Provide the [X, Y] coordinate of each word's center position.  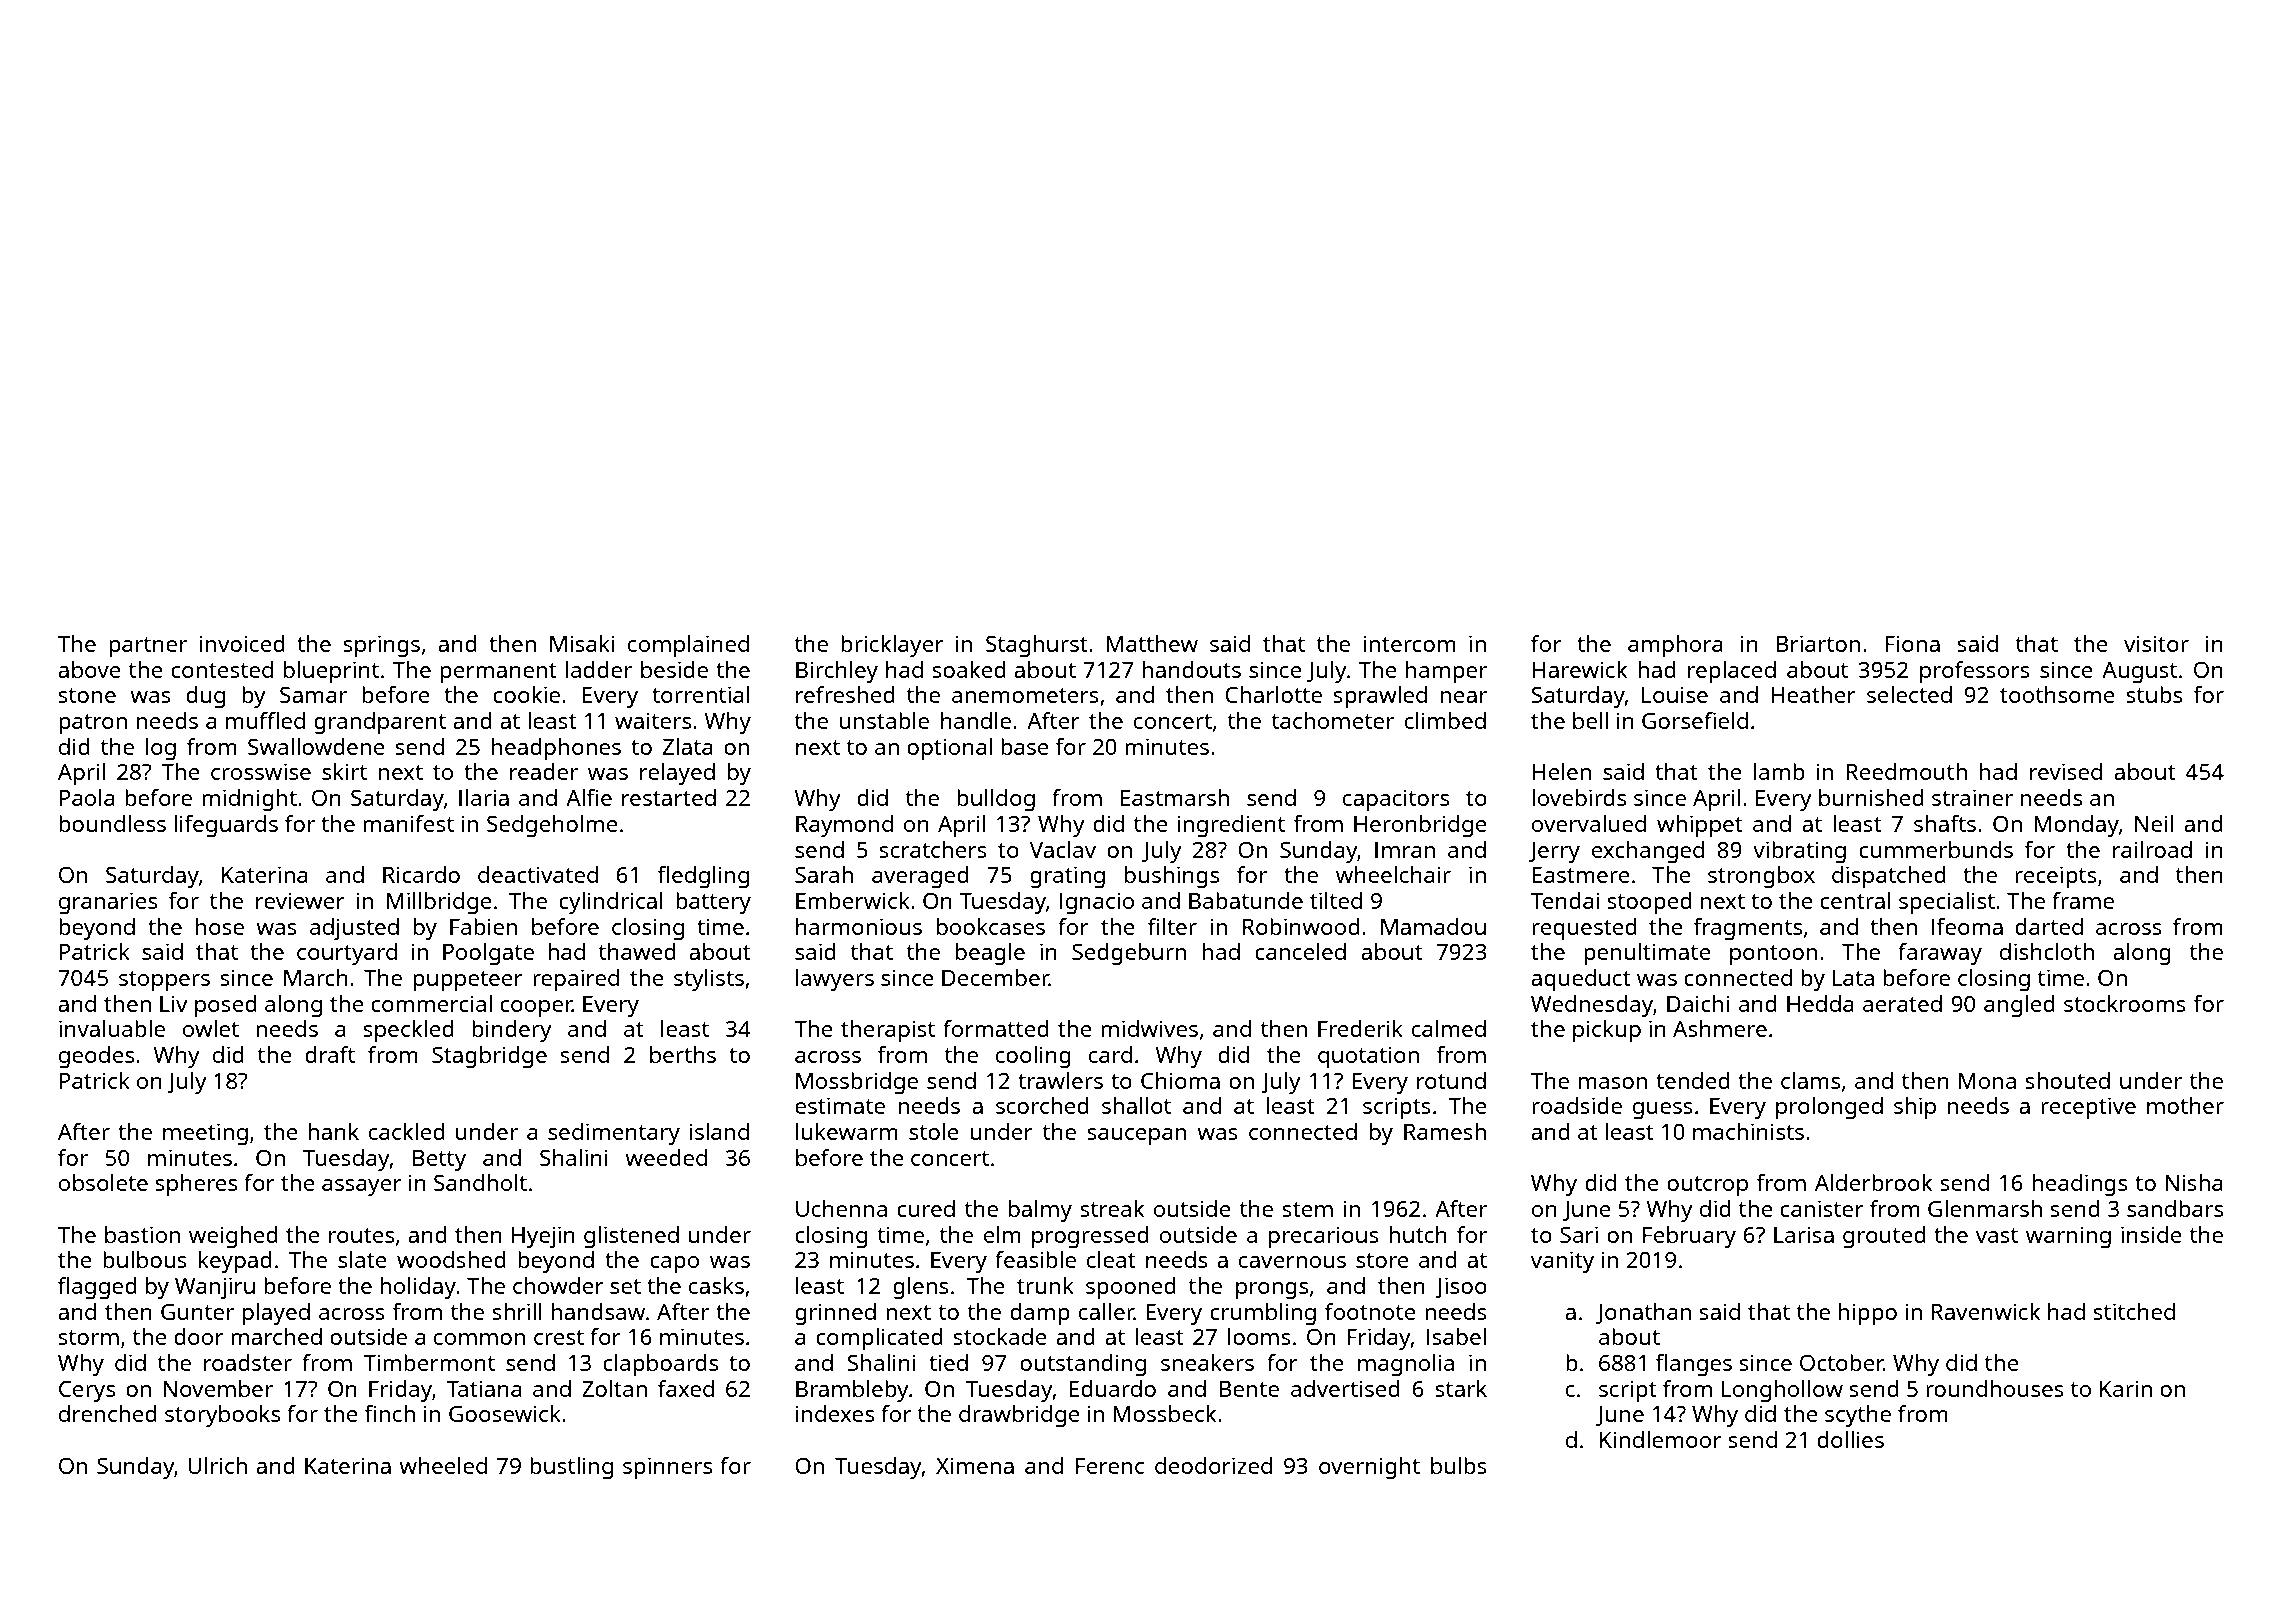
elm [1002, 1234]
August [2139, 673]
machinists [1748, 1131]
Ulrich [217, 1465]
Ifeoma [1967, 926]
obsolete [103, 1182]
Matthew [1152, 643]
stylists [709, 980]
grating [1067, 877]
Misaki [582, 643]
